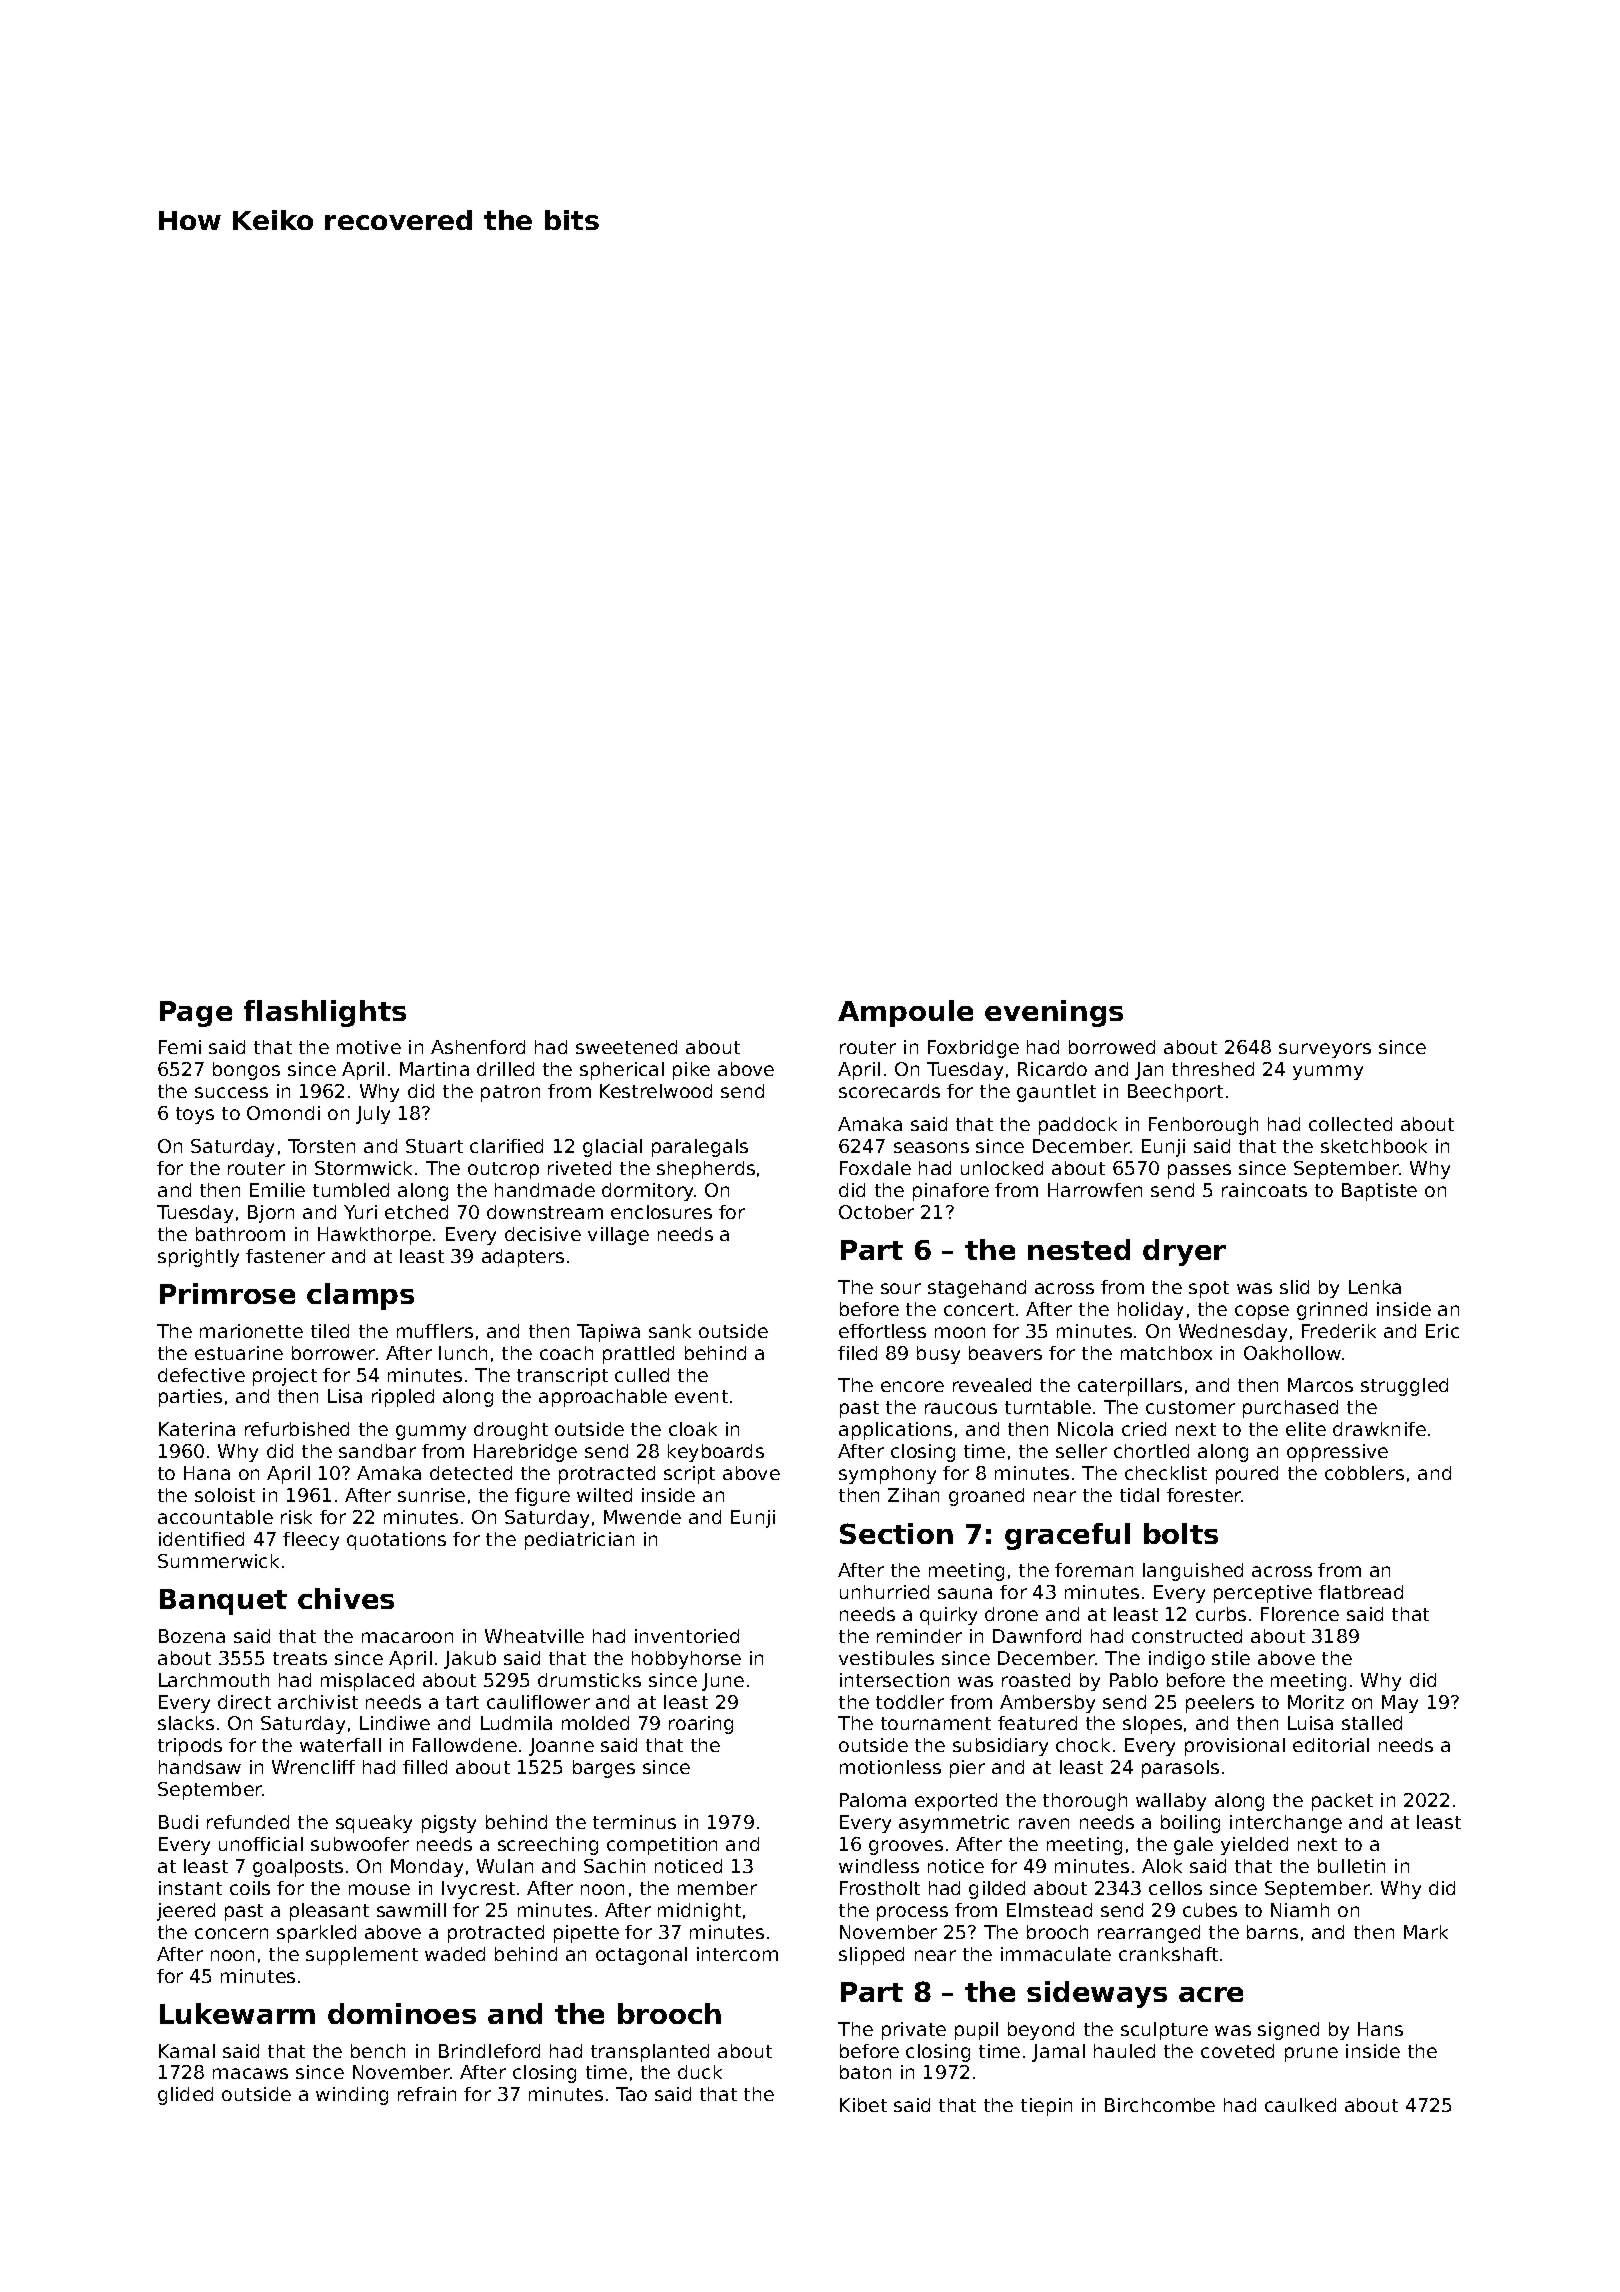 The height and width of the image is (2292, 1620). I want to click on Paloma, so click(873, 1800).
